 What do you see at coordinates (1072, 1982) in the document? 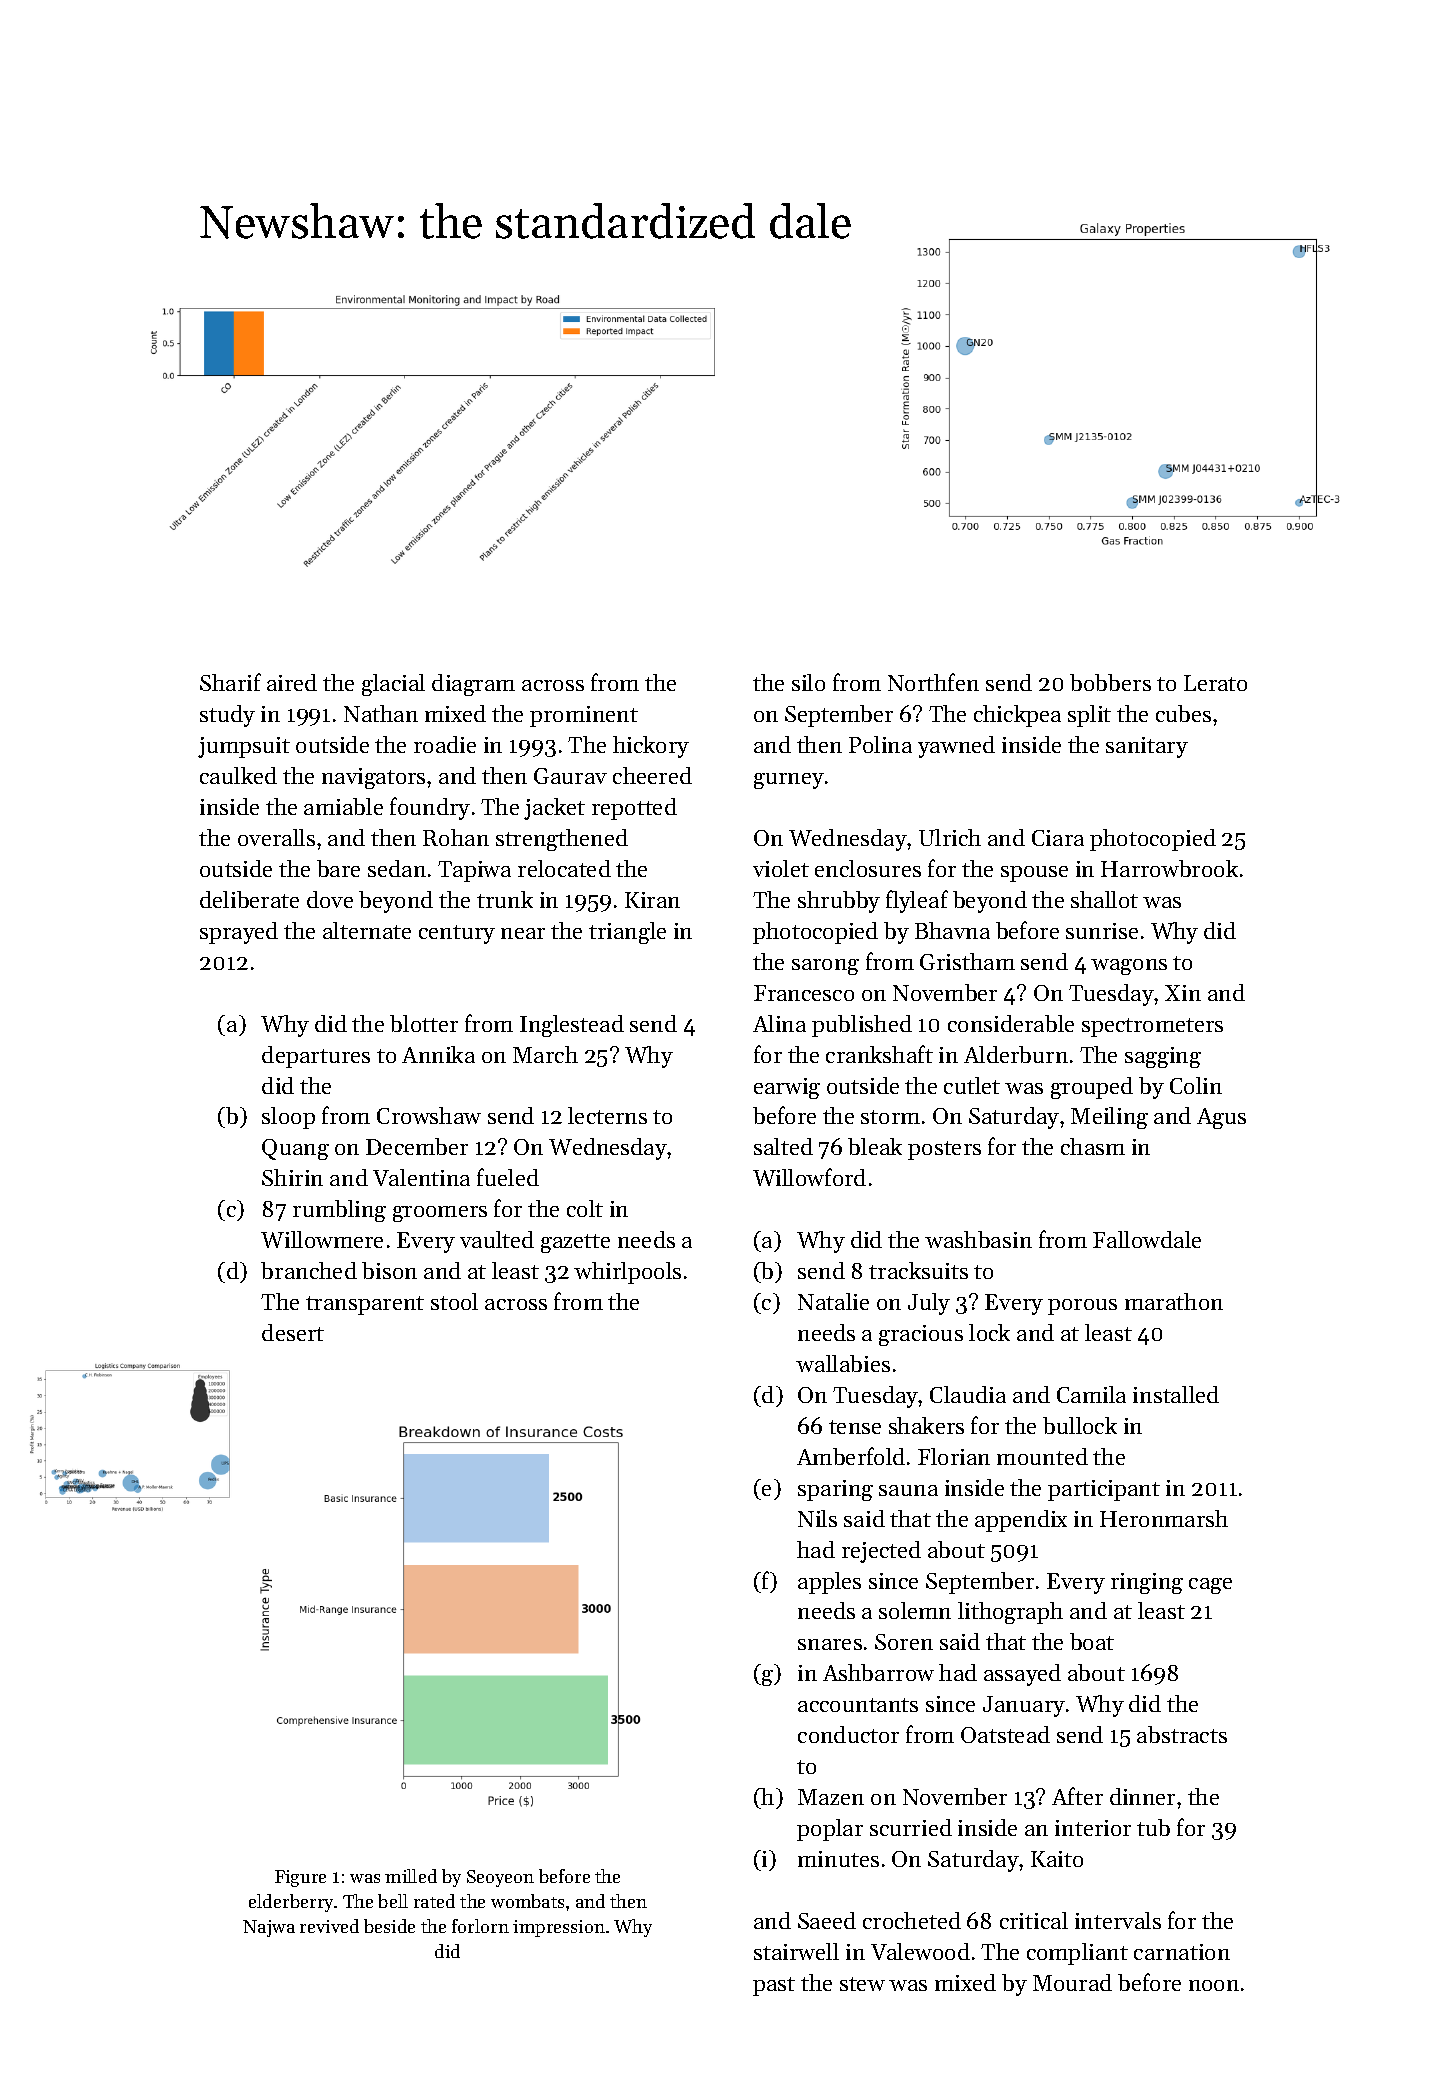
I see `Mourad` at bounding box center [1072, 1982].
